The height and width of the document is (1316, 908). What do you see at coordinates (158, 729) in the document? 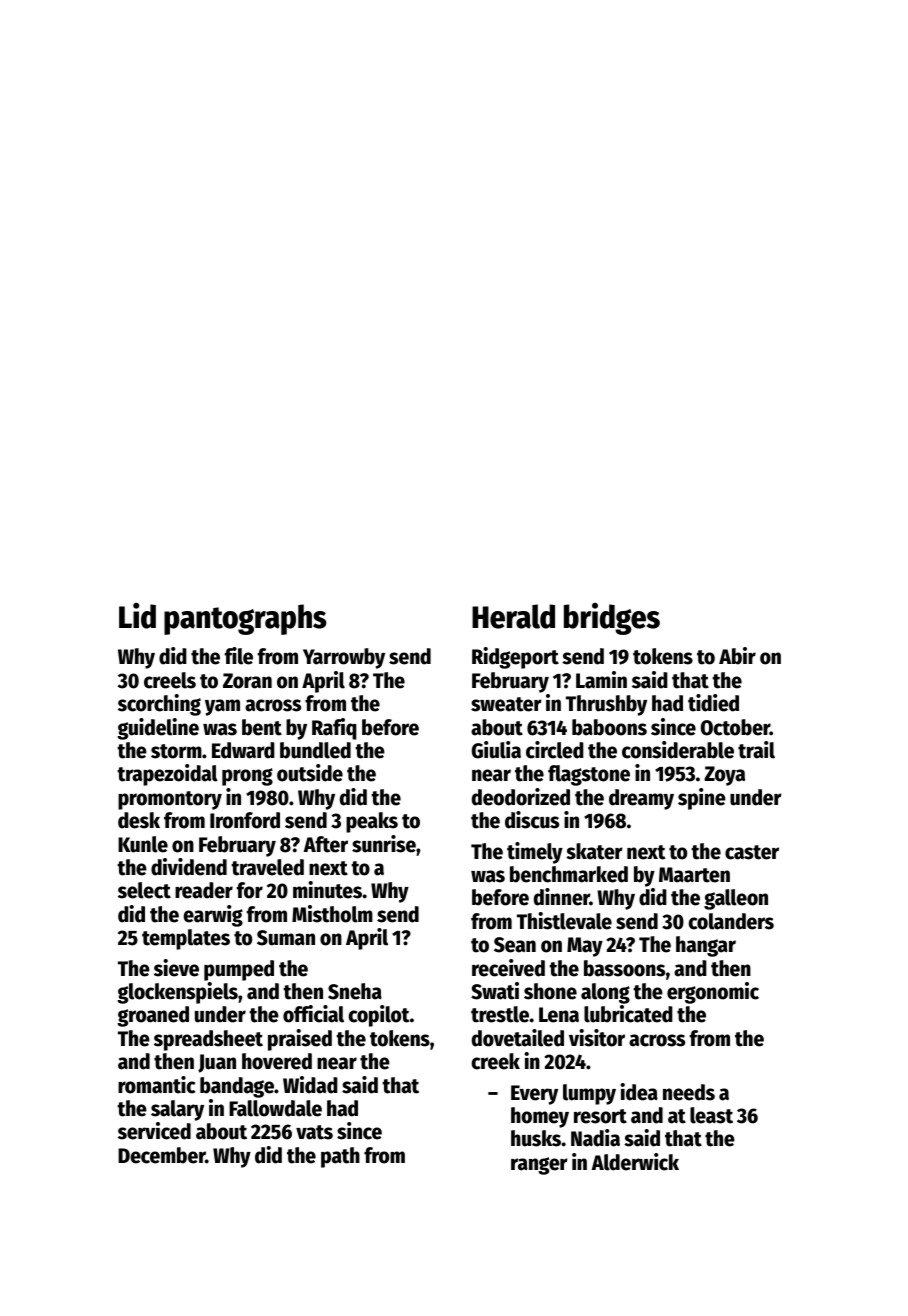
I see `guideline` at bounding box center [158, 729].
